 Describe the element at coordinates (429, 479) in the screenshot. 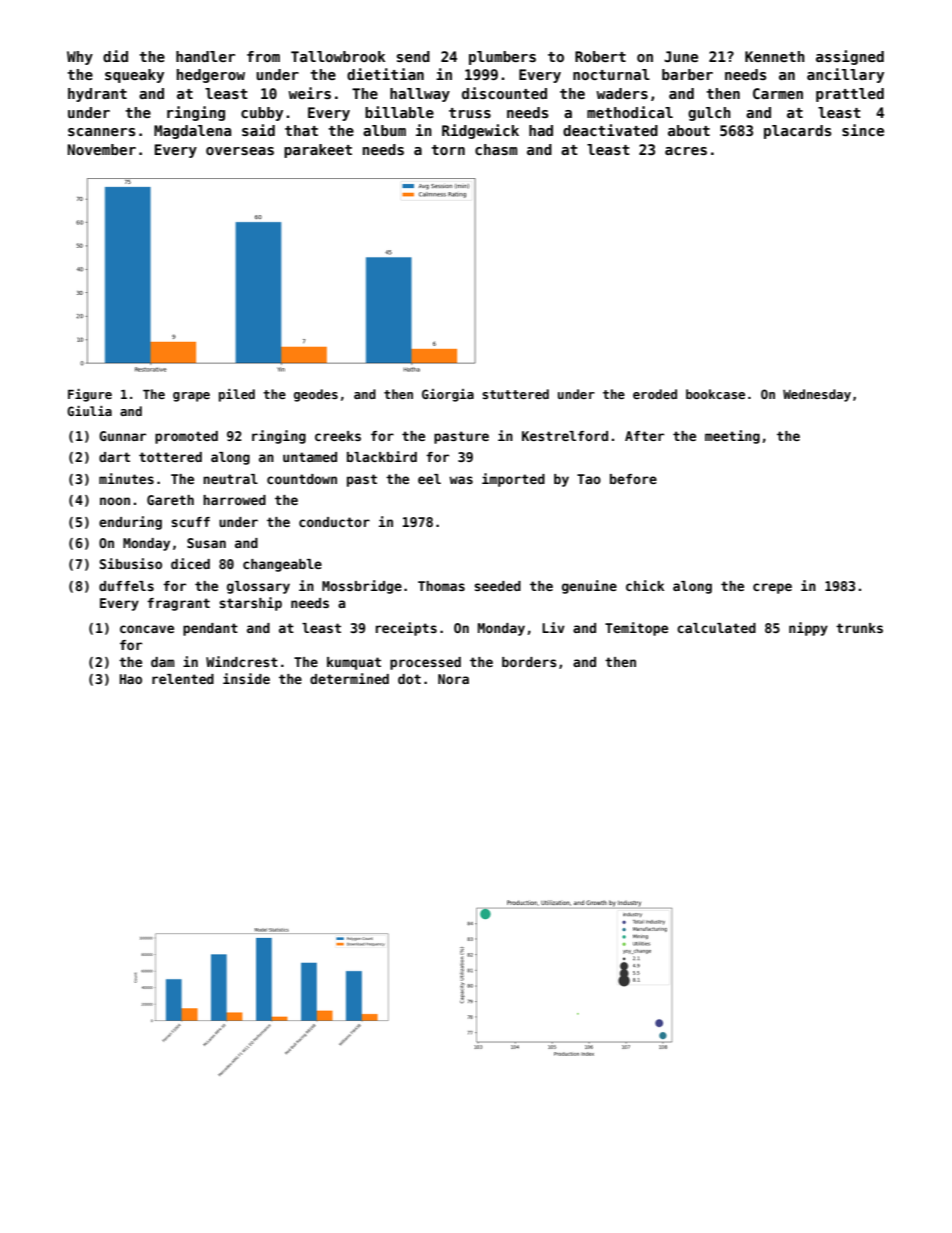

I see `eel` at that location.
